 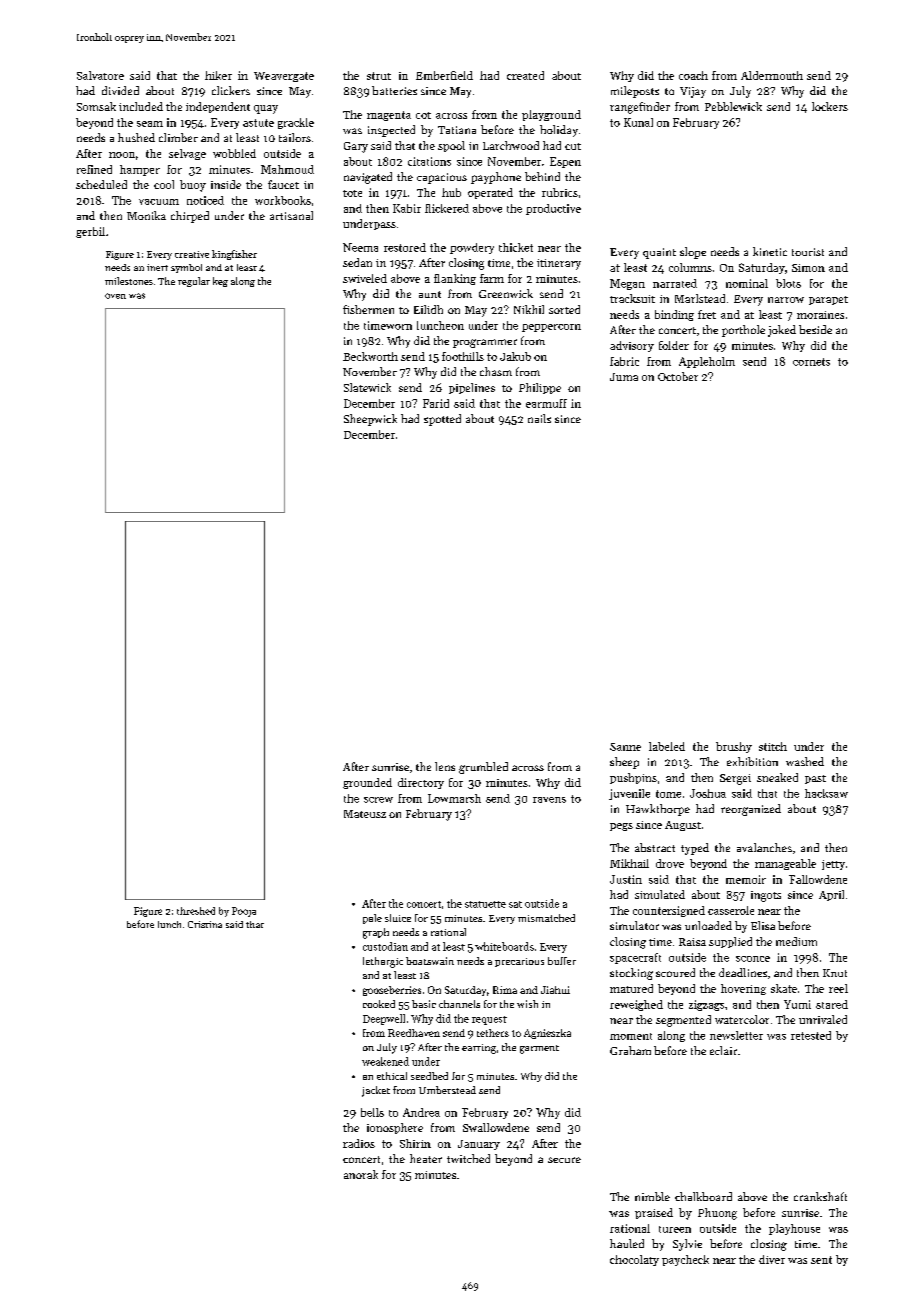 I want to click on chalkboard, so click(x=703, y=1196).
